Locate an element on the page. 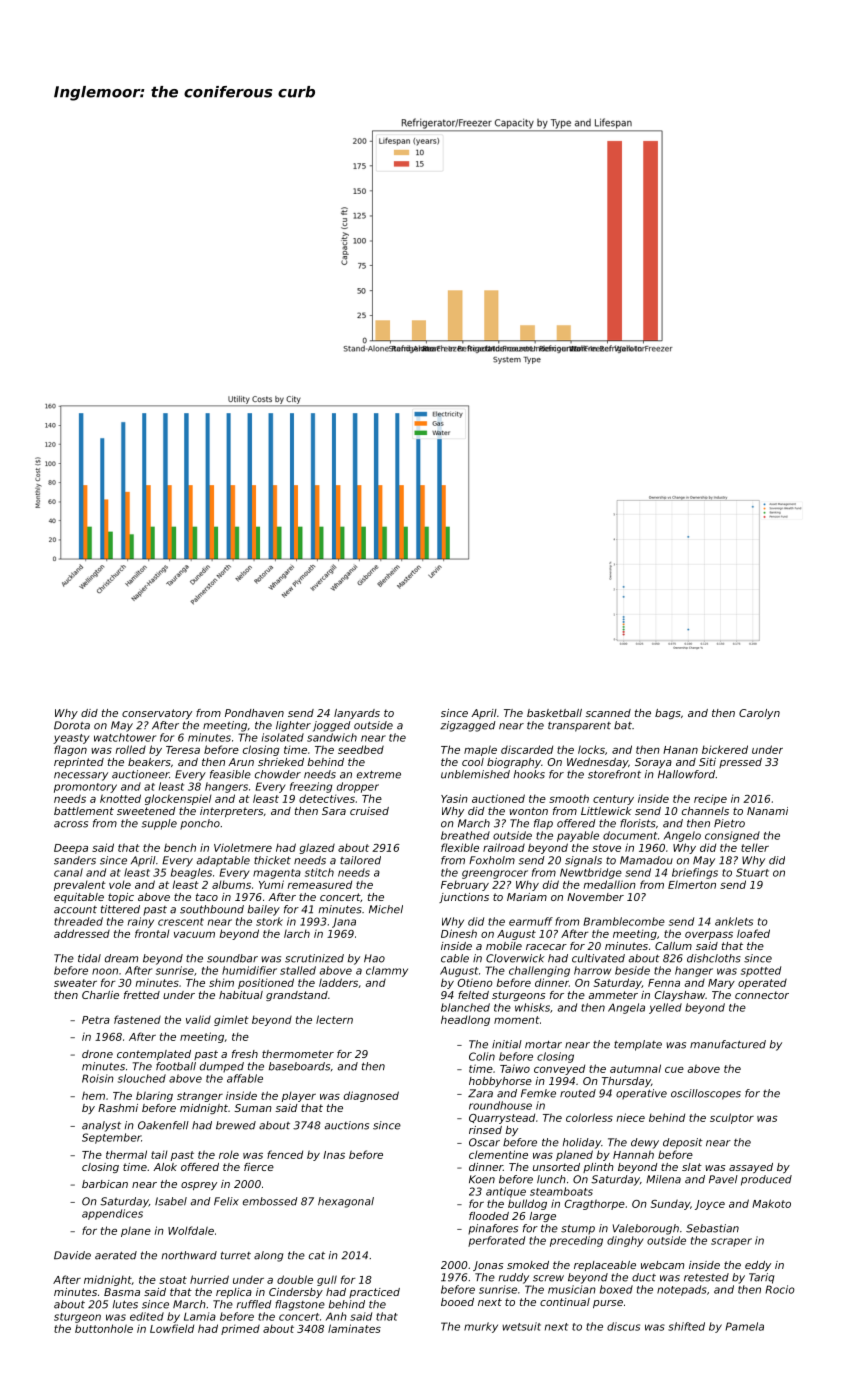 Image resolution: width=849 pixels, height=1400 pixels. spotted is located at coordinates (761, 971).
